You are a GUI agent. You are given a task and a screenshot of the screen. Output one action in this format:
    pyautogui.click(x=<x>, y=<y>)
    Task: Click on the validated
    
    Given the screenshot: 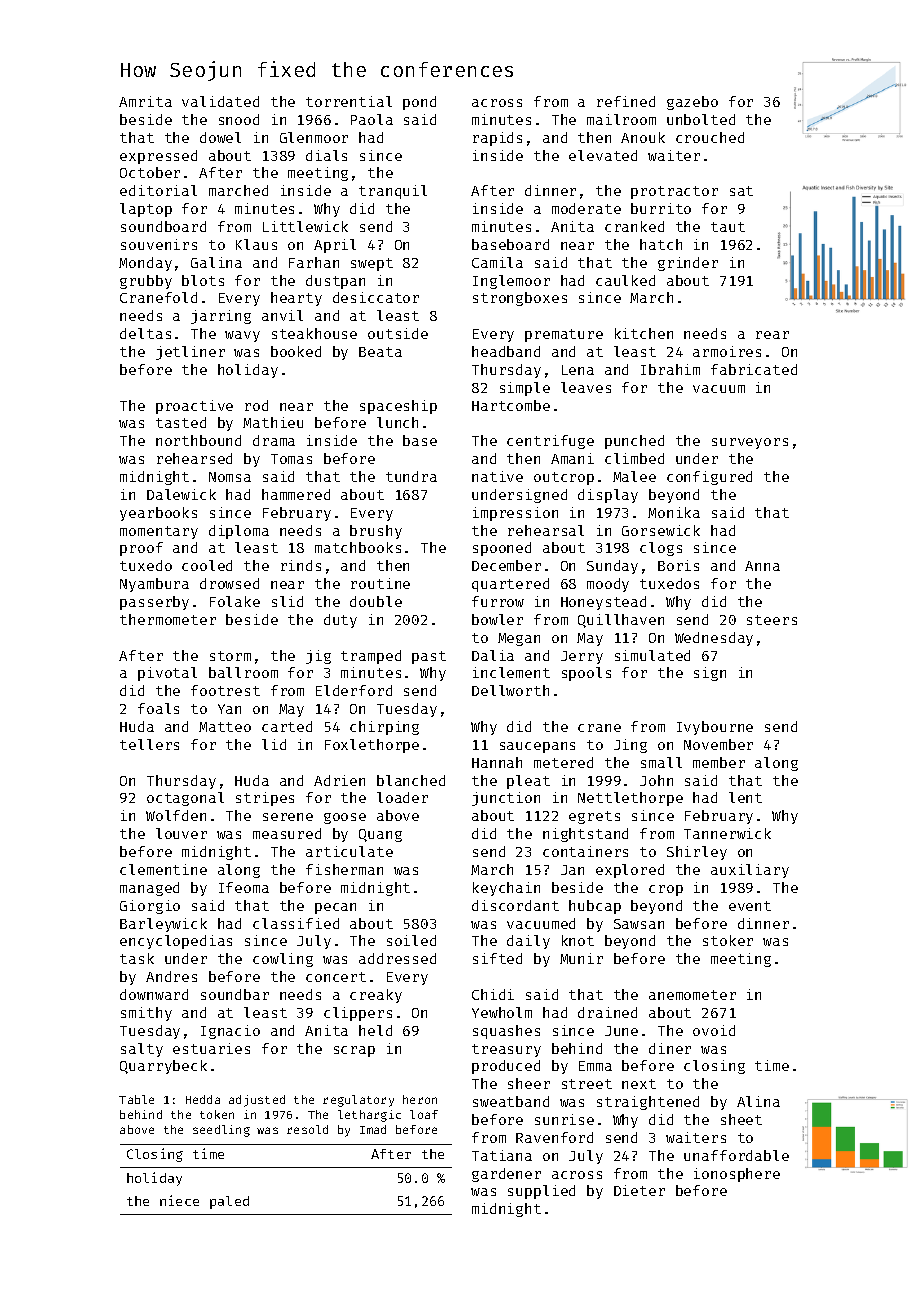 What is the action you would take?
    pyautogui.click(x=220, y=101)
